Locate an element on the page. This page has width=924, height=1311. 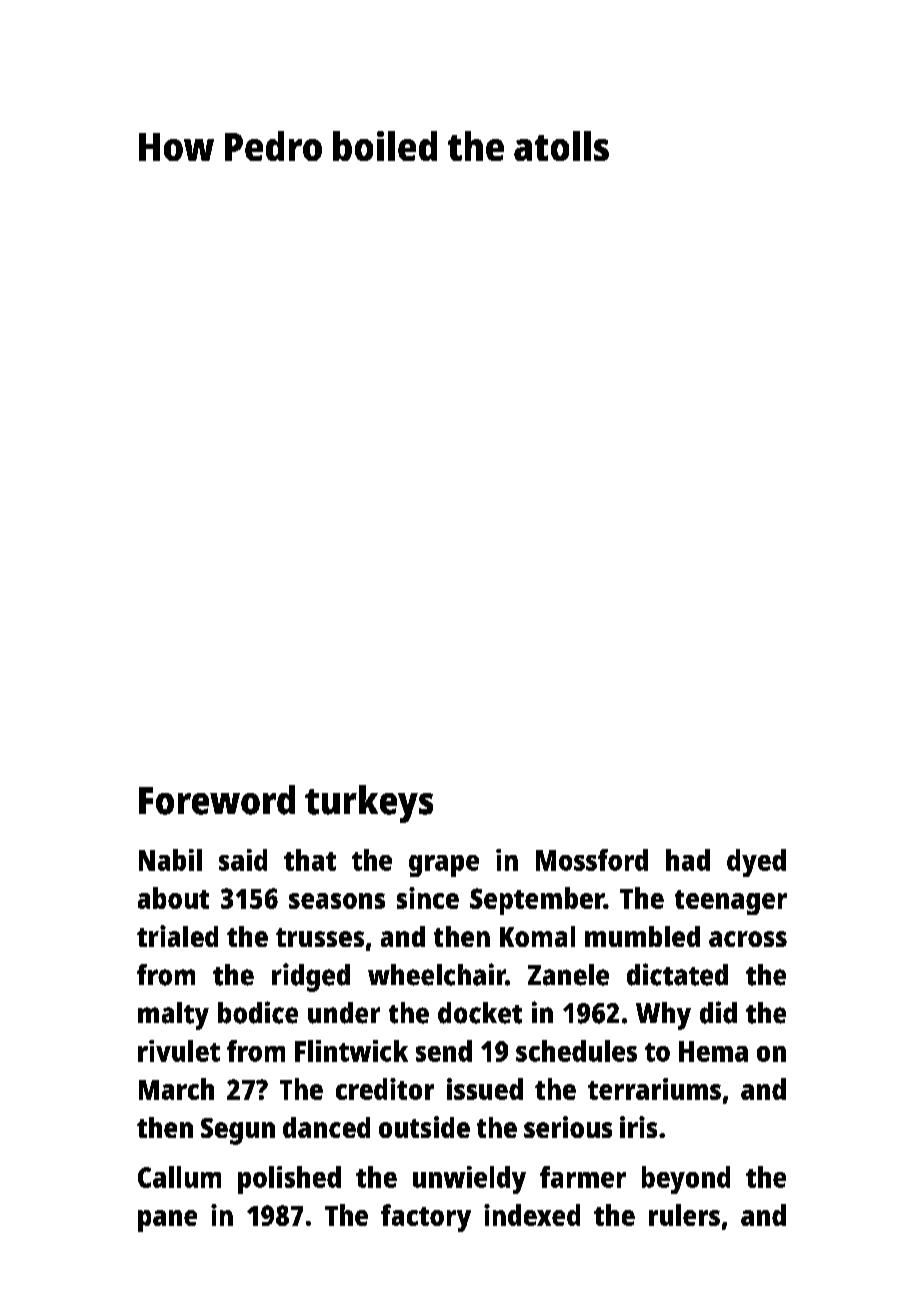
about is located at coordinates (173, 898).
